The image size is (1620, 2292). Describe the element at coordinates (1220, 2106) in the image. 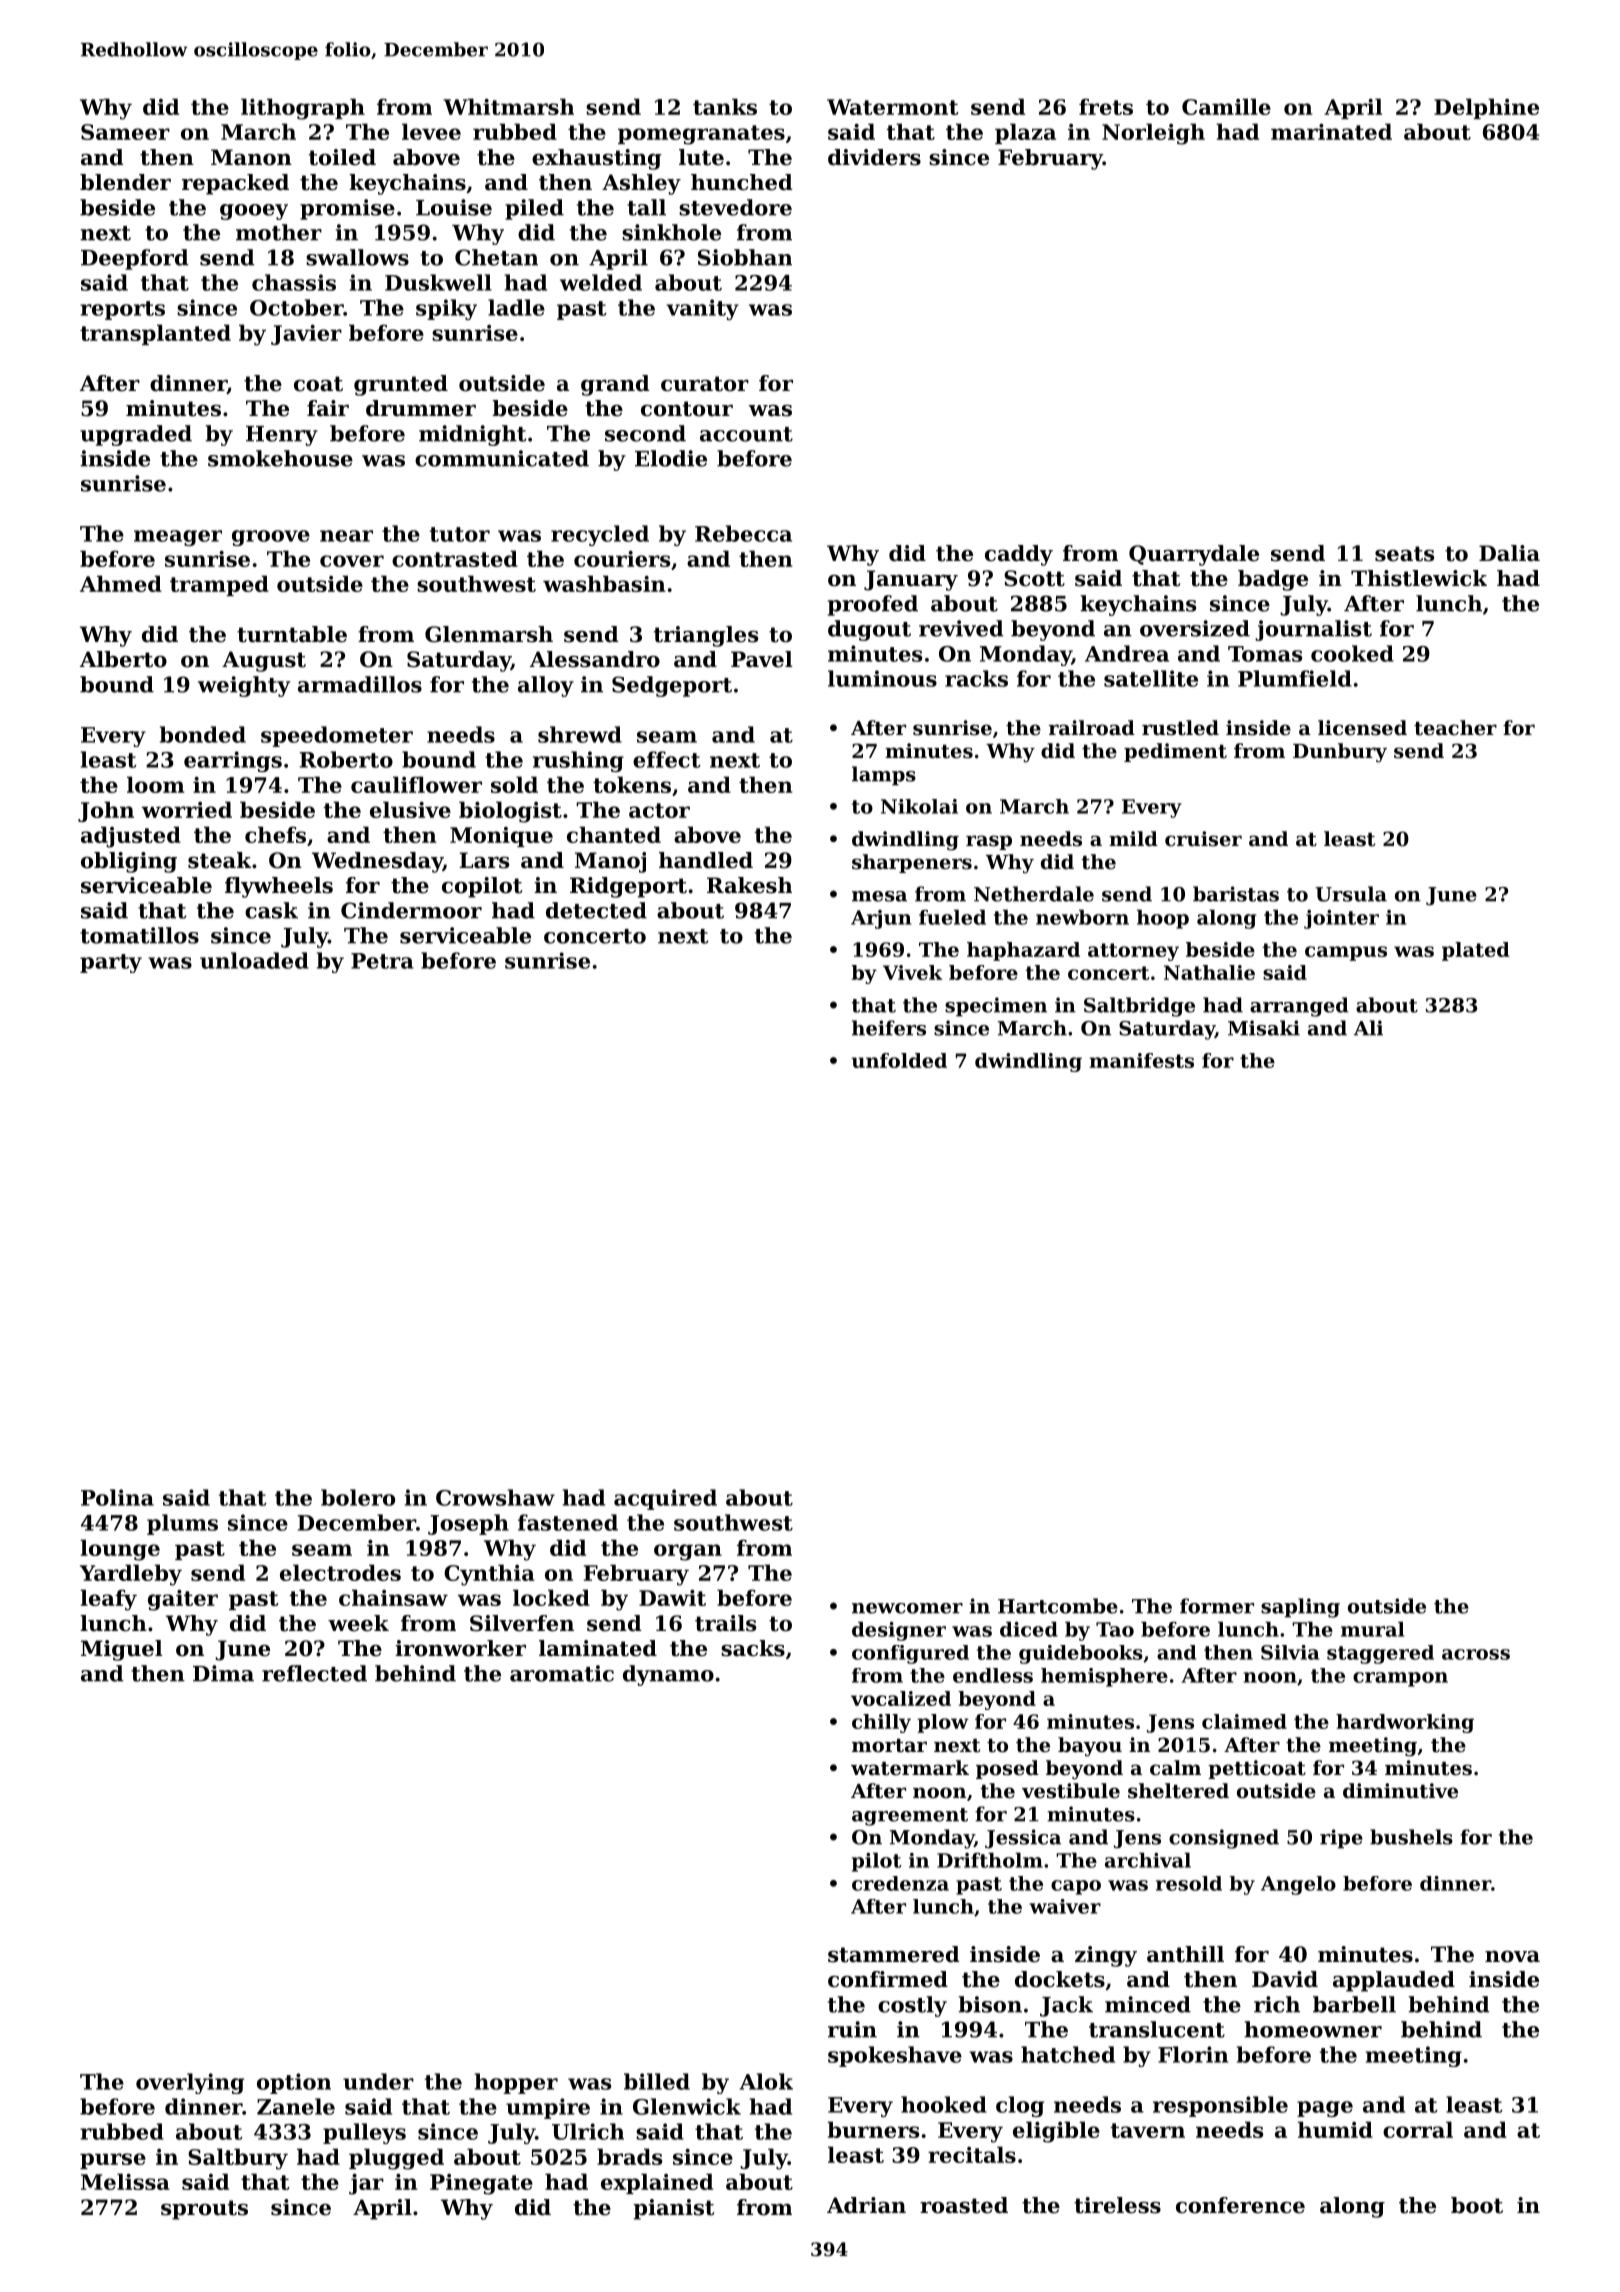

I see `responsible` at that location.
